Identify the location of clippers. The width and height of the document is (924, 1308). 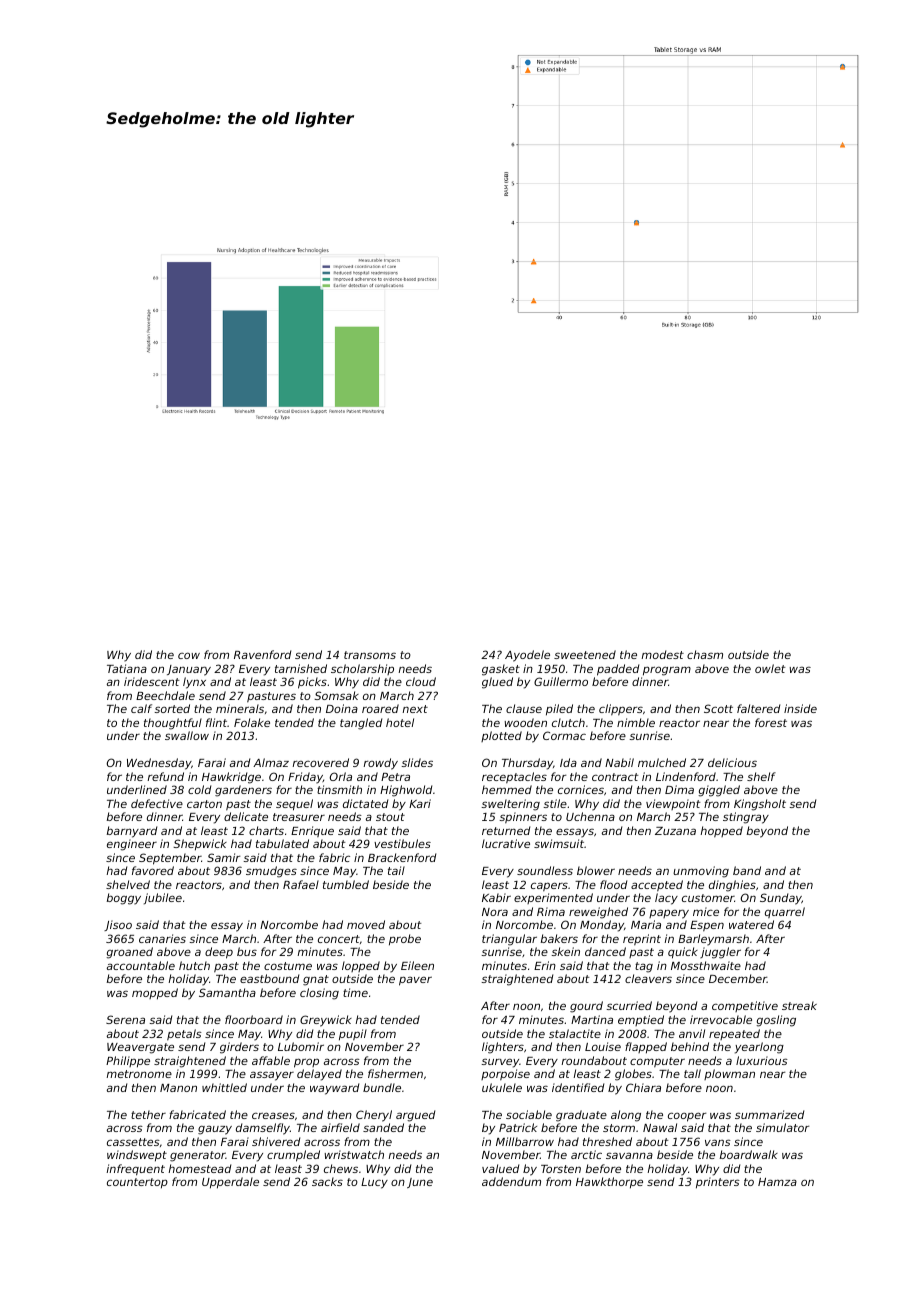
(621, 710).
